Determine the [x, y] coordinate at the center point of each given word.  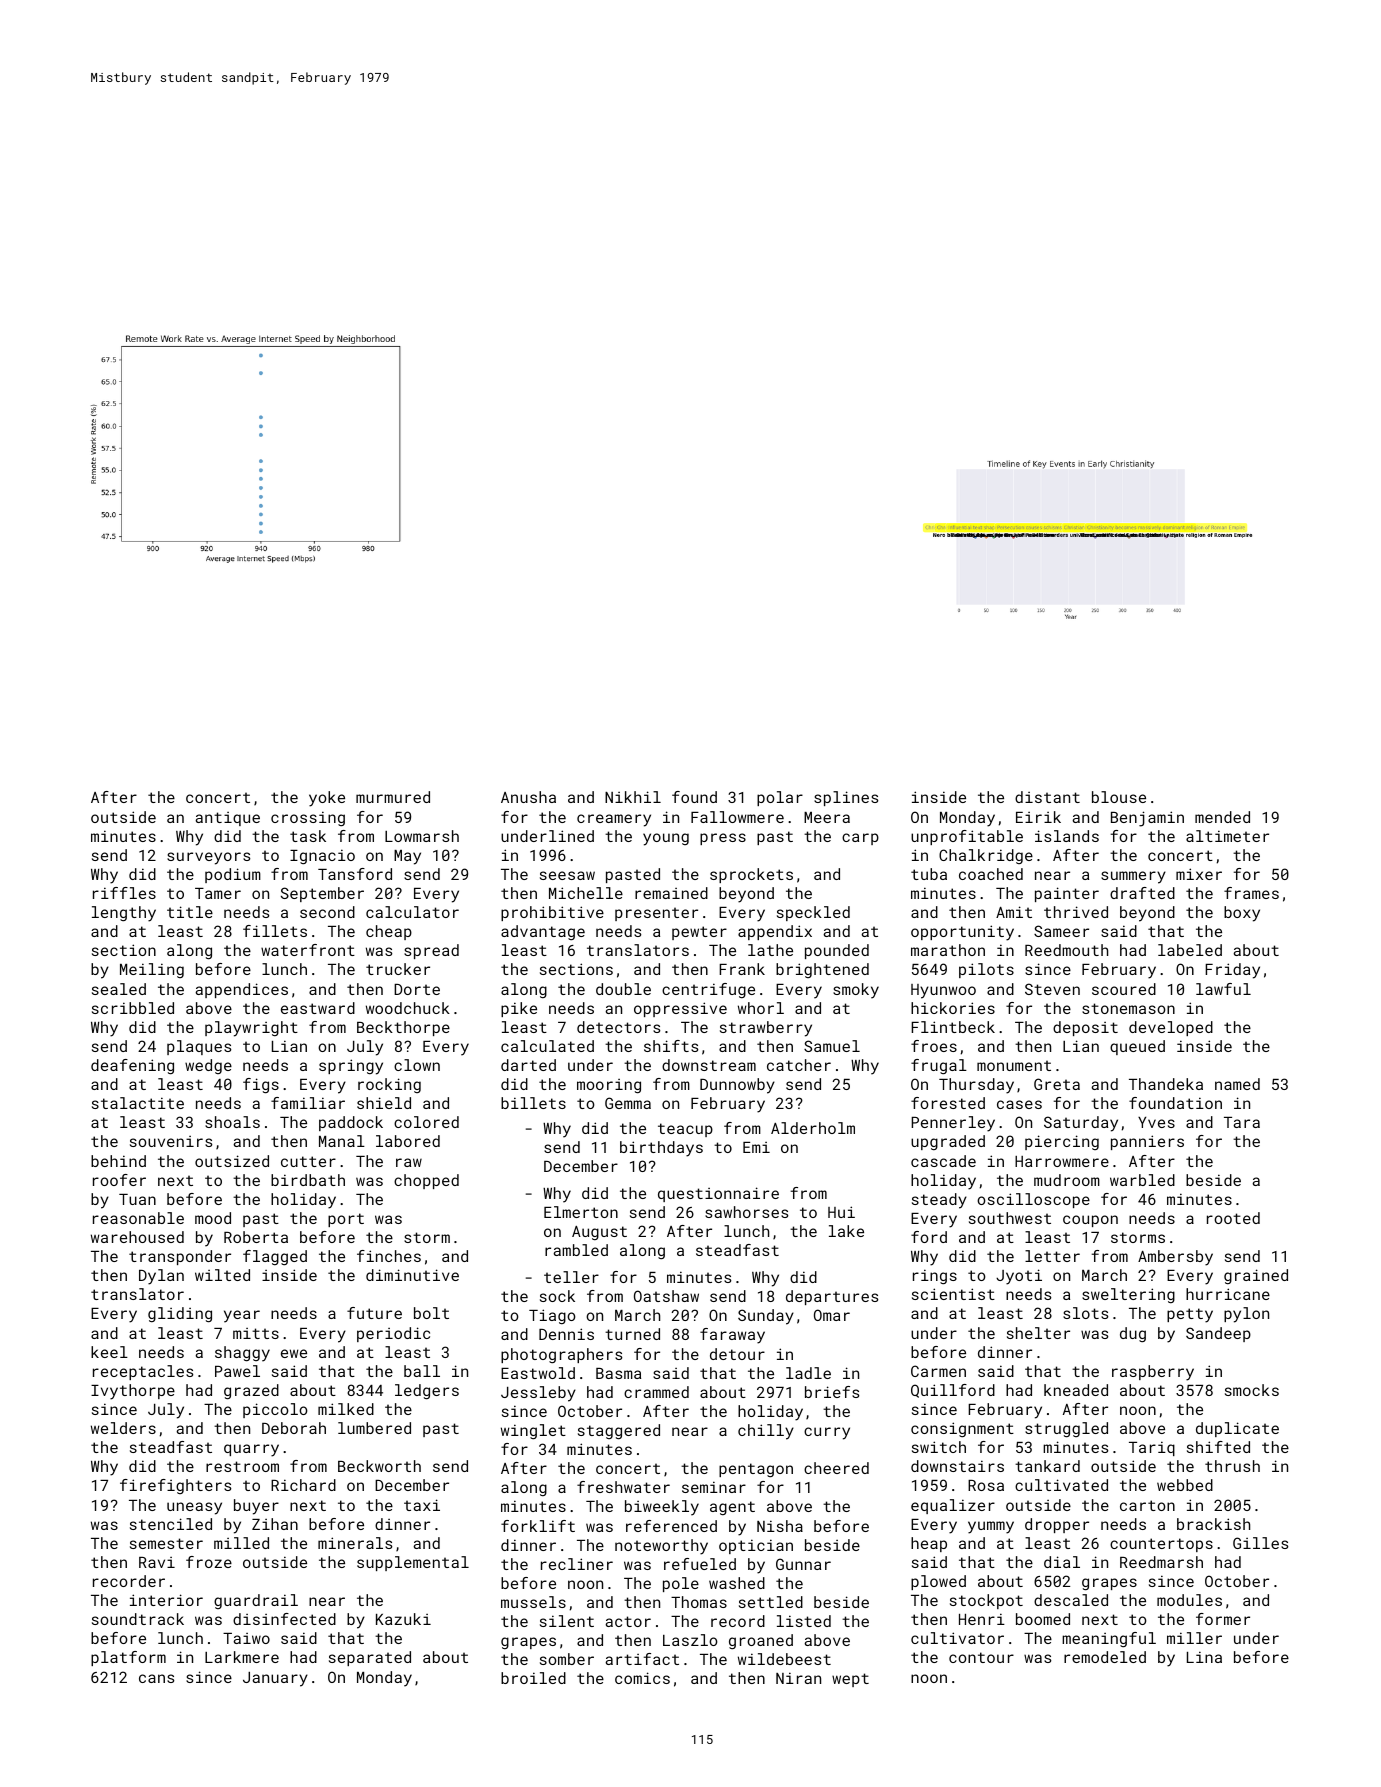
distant [1047, 797]
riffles [124, 893]
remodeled [1105, 1657]
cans [156, 1678]
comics [642, 1678]
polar [780, 798]
